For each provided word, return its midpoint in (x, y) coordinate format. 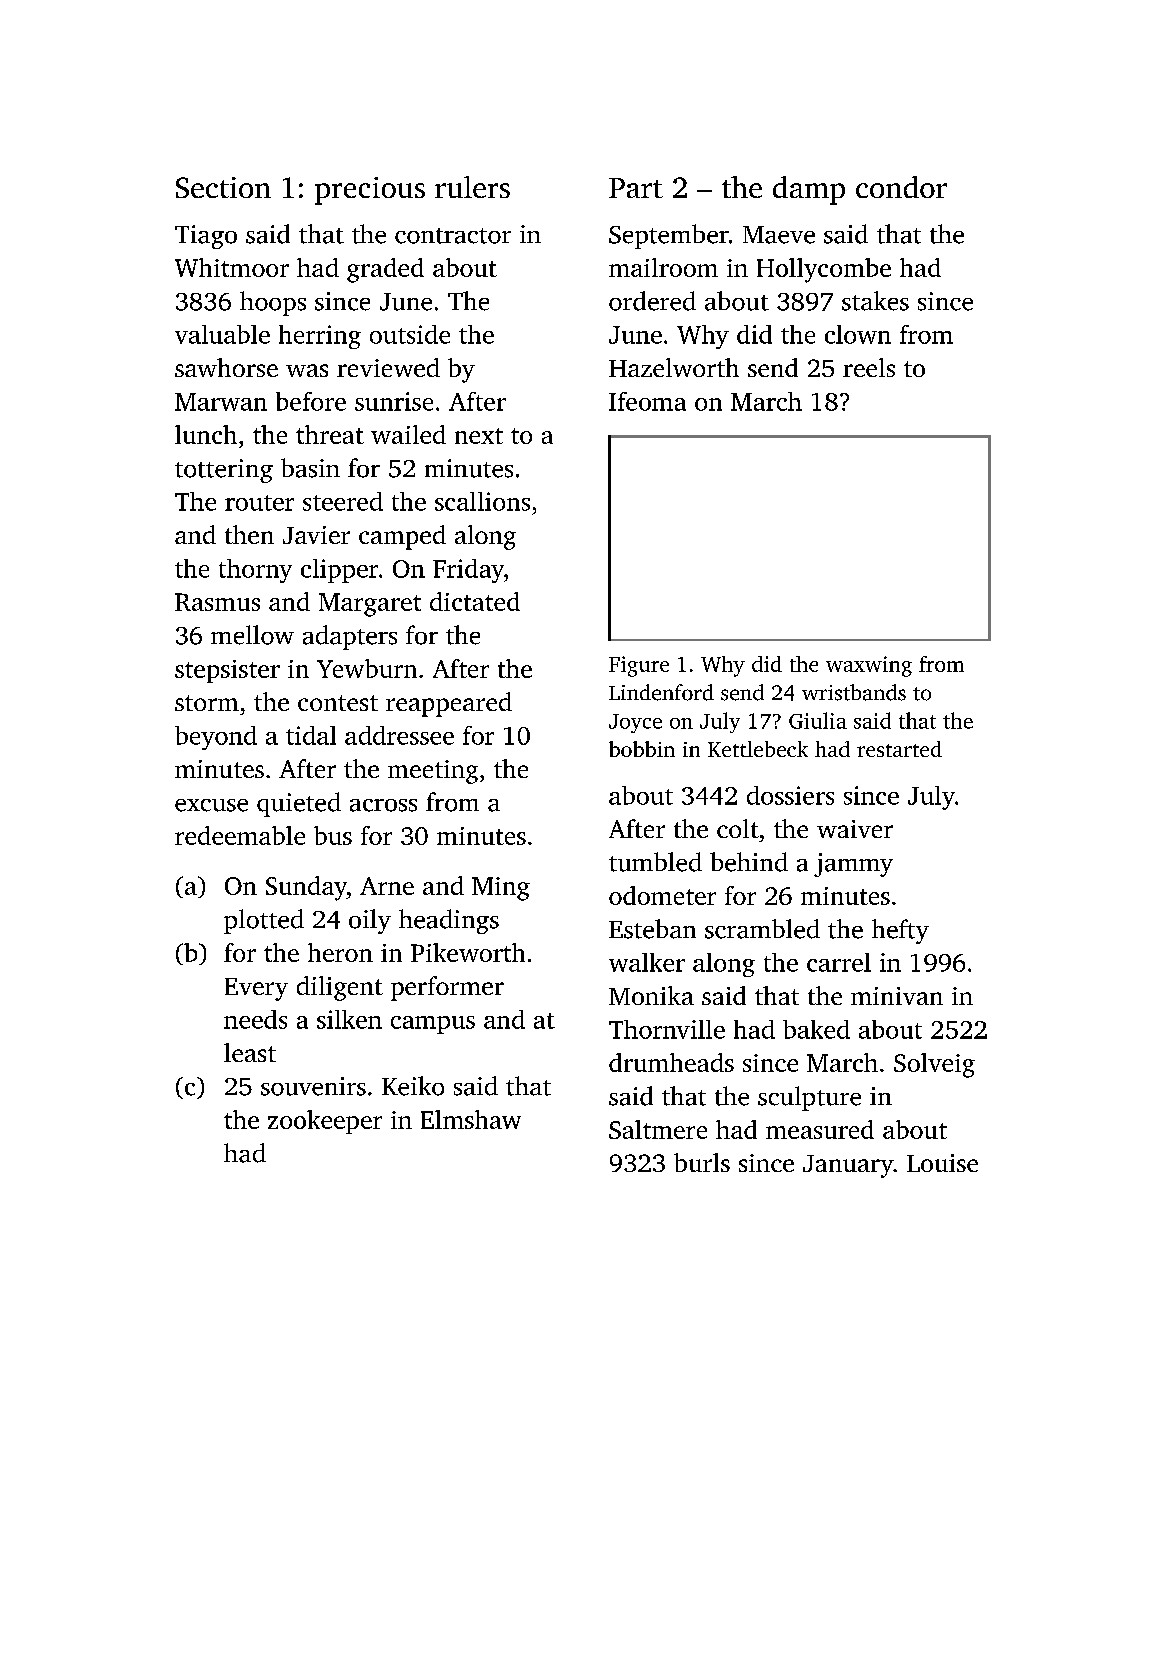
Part (636, 188)
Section (223, 187)
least (250, 1052)
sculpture (809, 1098)
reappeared (449, 704)
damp (809, 190)
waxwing (869, 666)
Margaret (370, 605)
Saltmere (658, 1129)
